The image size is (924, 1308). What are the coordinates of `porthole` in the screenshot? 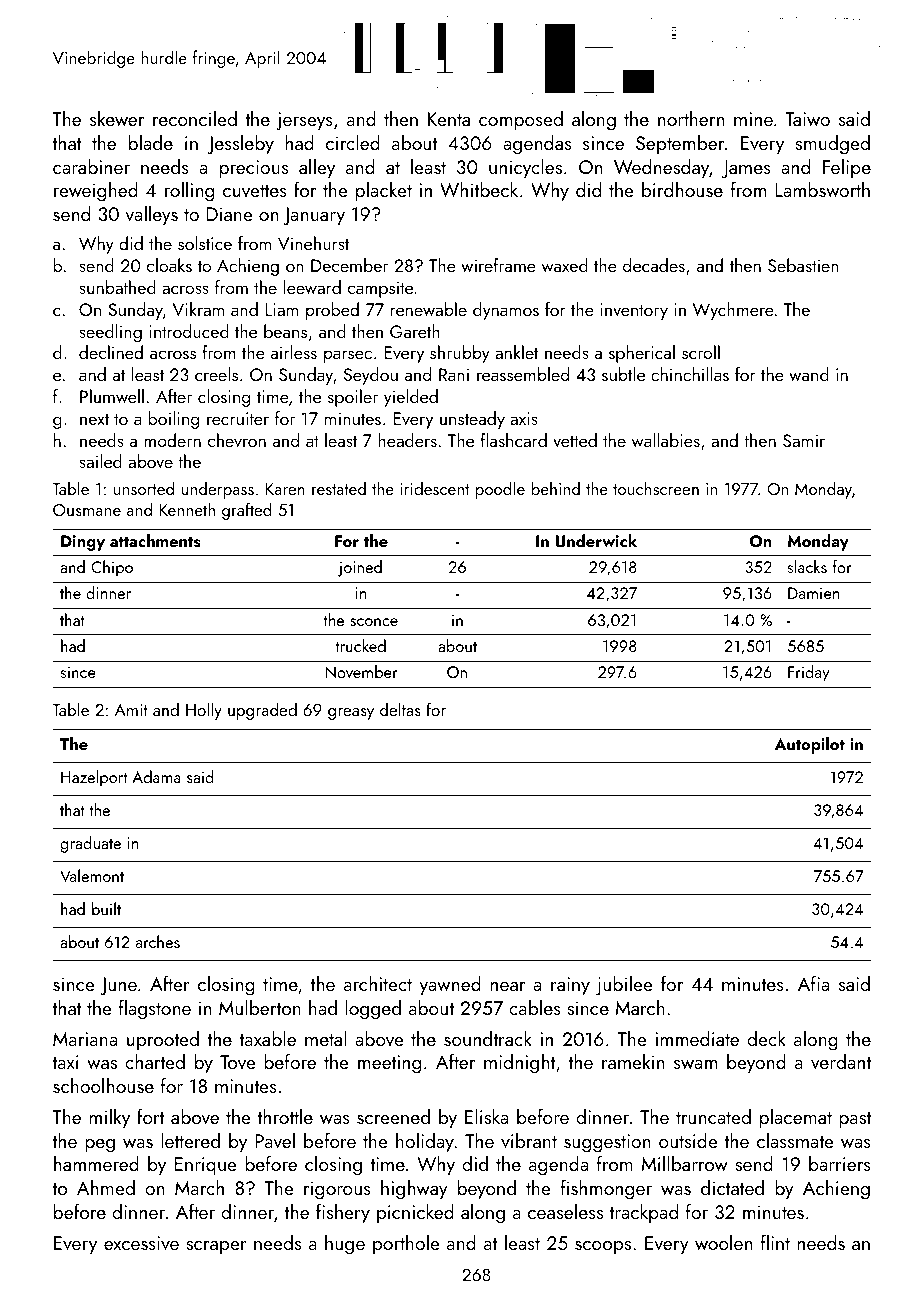 It's located at (406, 1245).
